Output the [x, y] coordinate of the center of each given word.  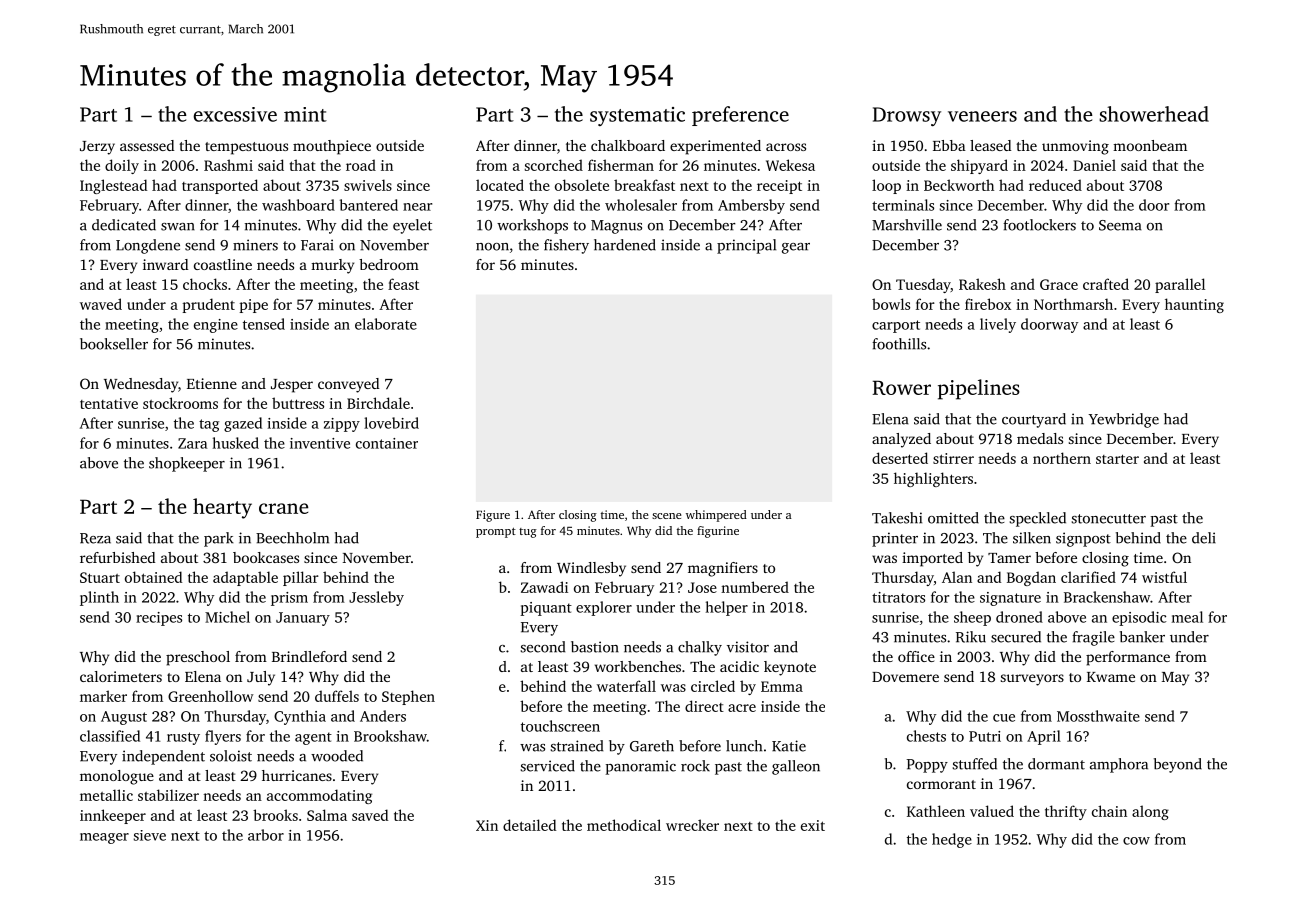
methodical [624, 825]
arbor [266, 835]
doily [122, 166]
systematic [637, 116]
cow [1136, 841]
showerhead [1154, 114]
